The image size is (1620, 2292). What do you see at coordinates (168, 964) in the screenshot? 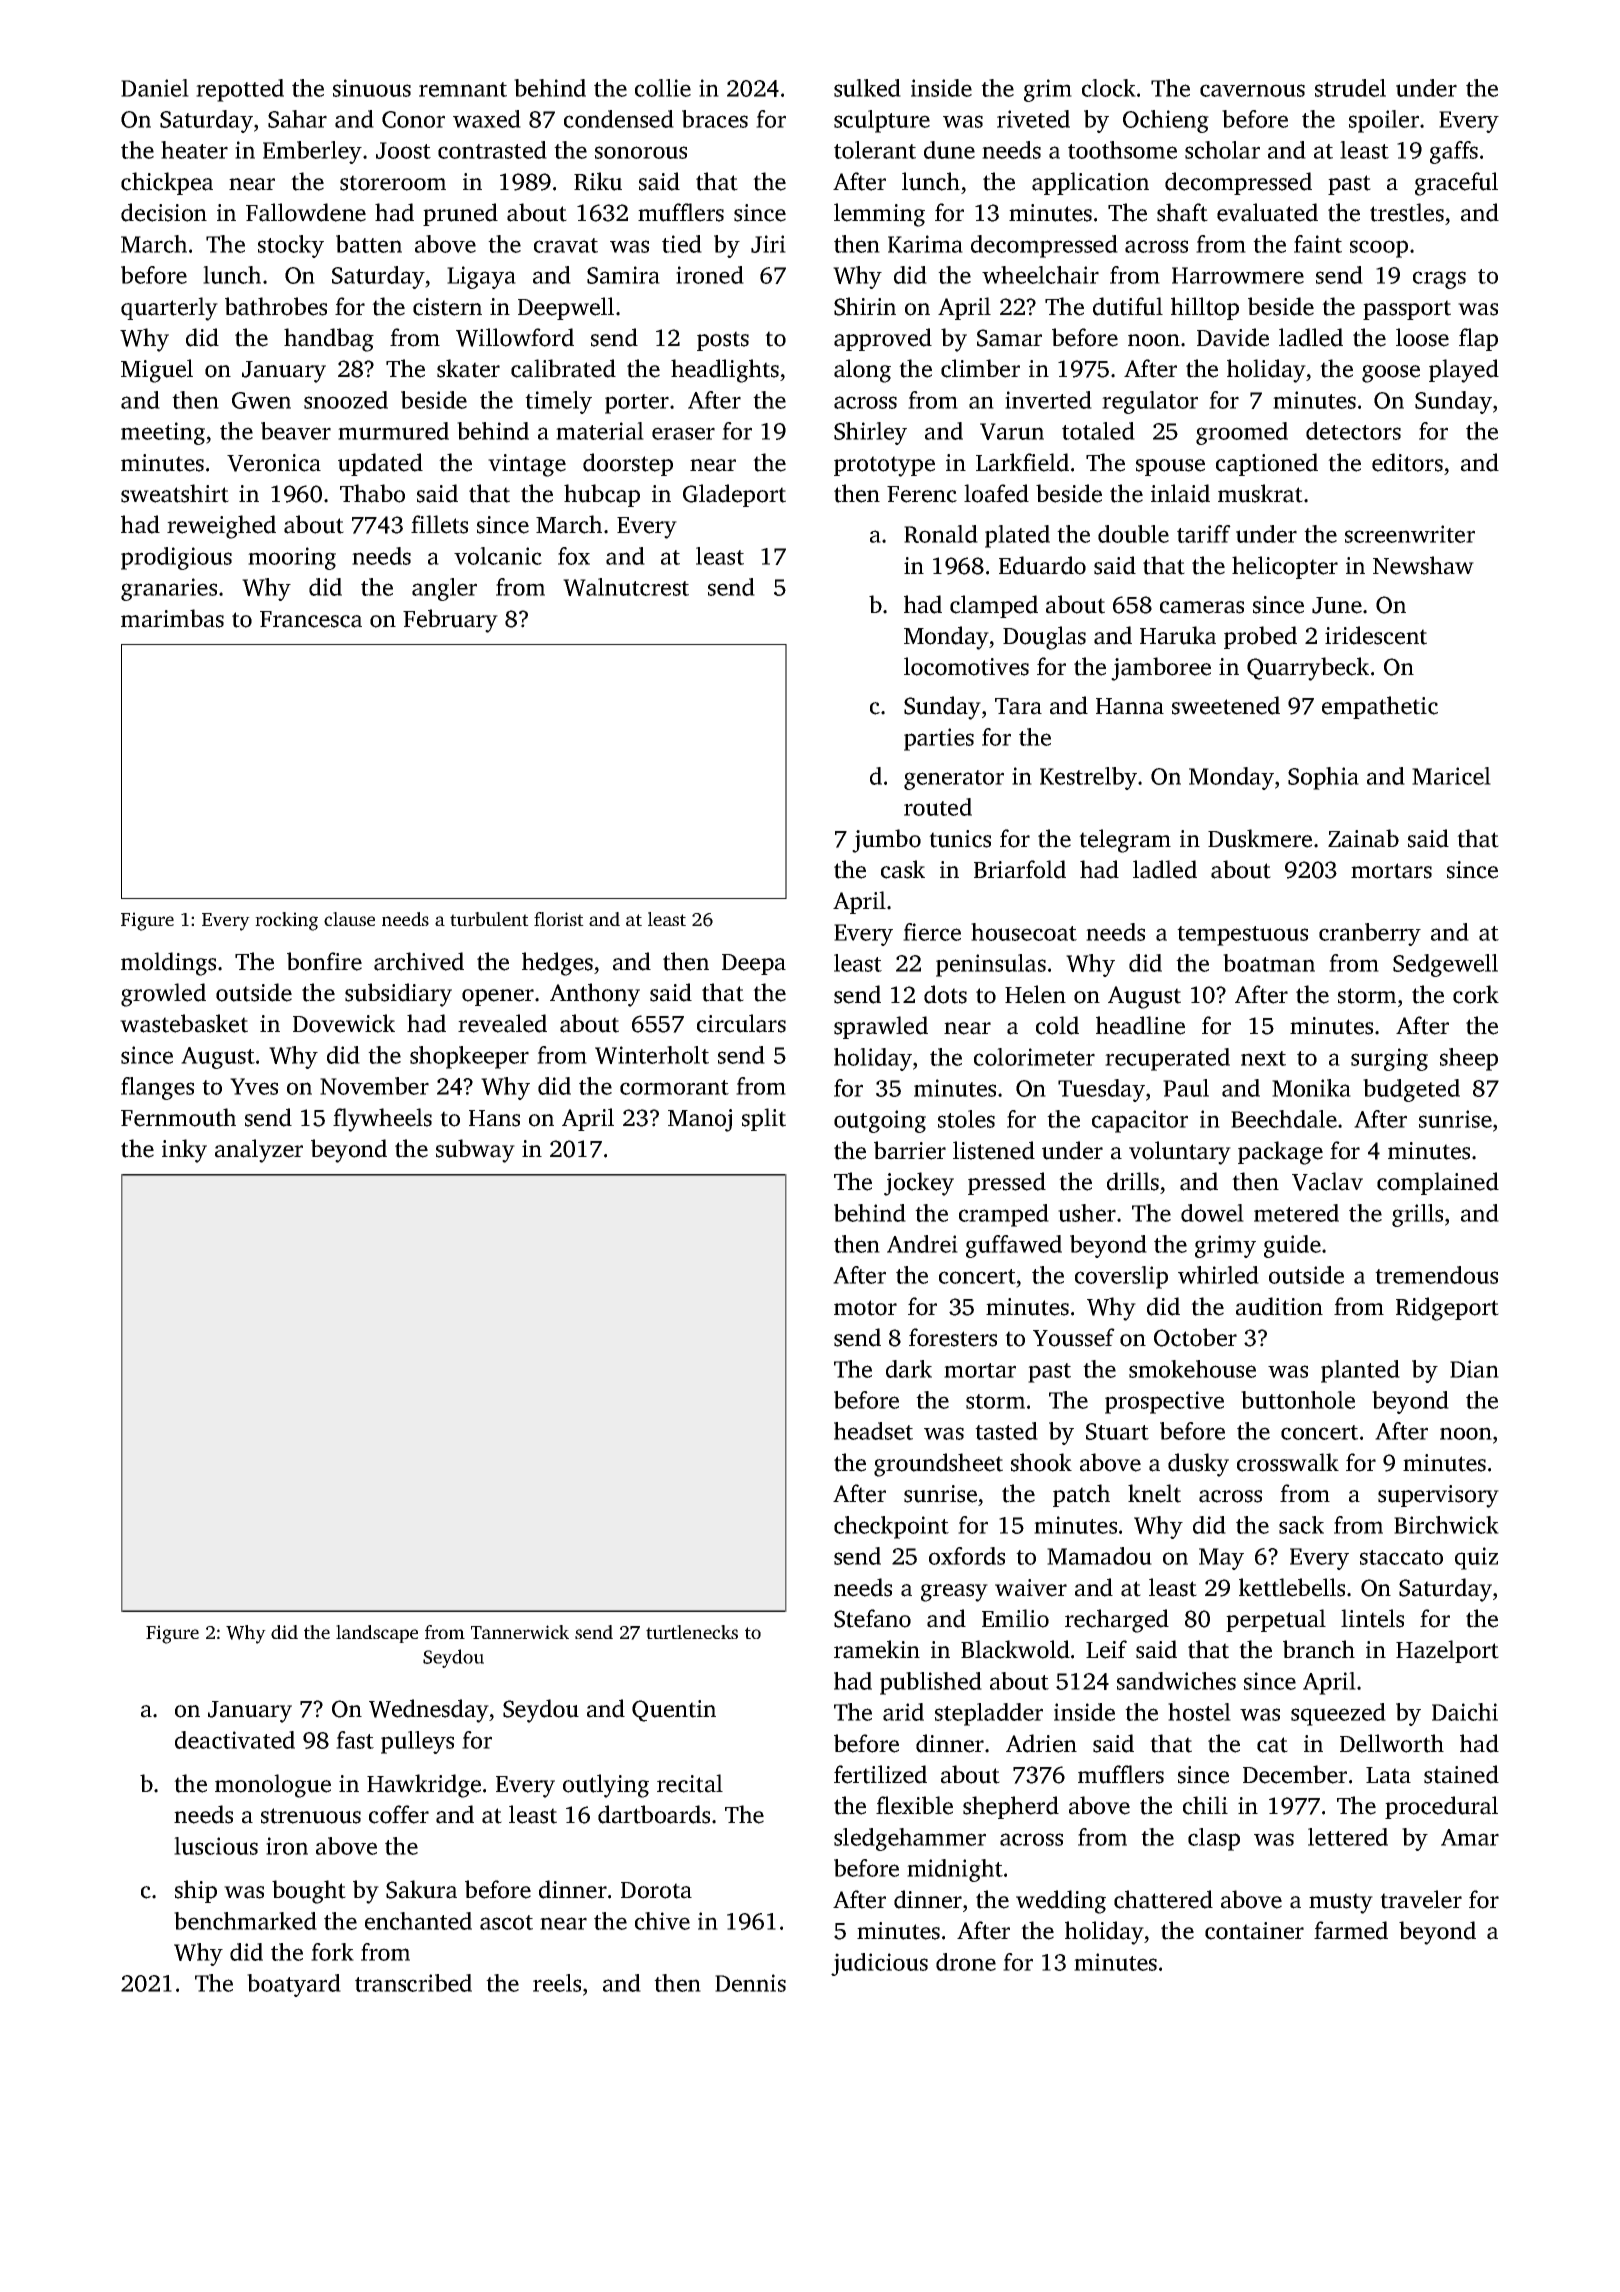
I see `moldings` at bounding box center [168, 964].
